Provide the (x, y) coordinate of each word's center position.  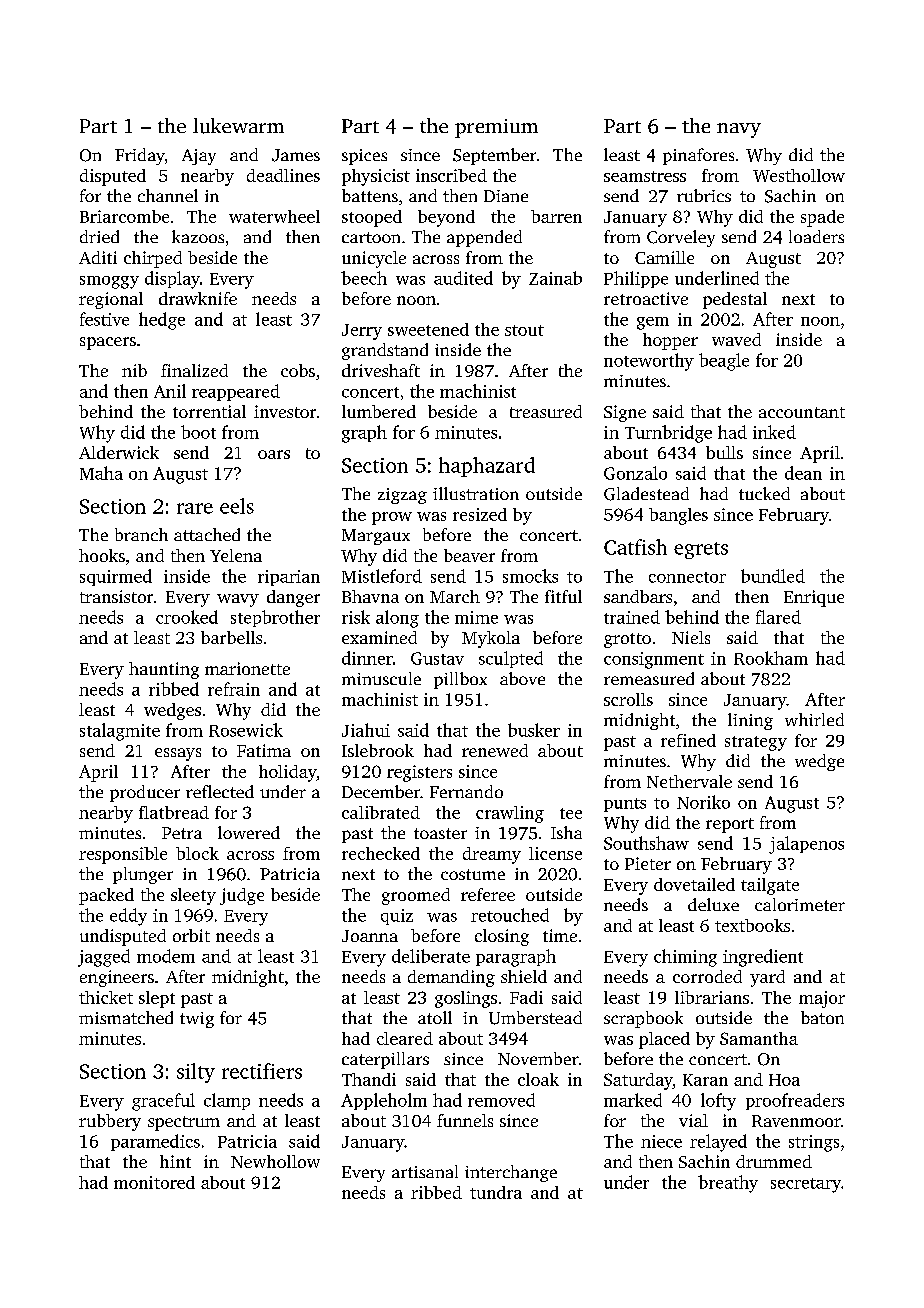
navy (739, 130)
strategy (756, 743)
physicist (376, 177)
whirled (814, 719)
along (397, 619)
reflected (220, 791)
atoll (435, 1017)
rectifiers (262, 1071)
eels (237, 506)
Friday (140, 156)
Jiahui (366, 730)
